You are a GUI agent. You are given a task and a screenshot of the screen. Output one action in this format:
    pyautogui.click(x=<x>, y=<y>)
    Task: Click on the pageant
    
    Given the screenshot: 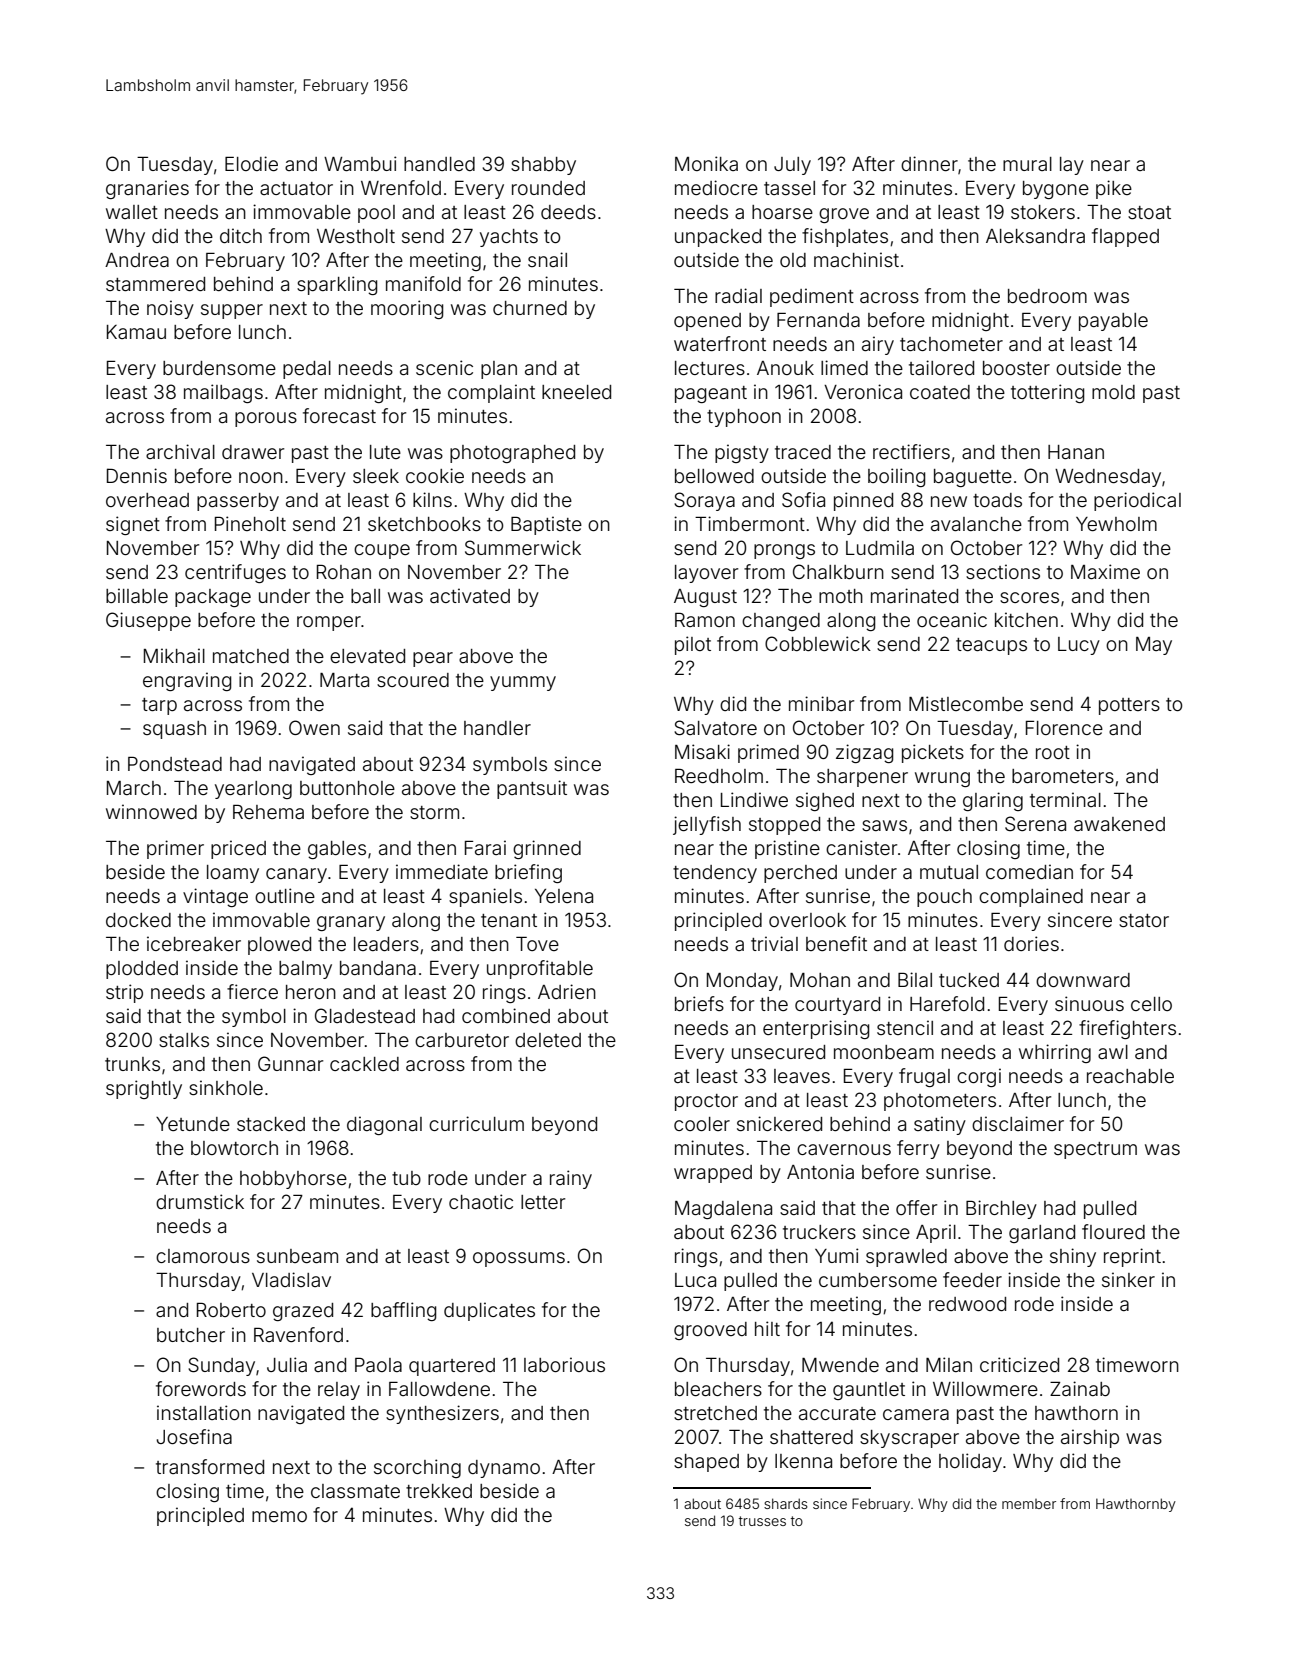 What is the action you would take?
    pyautogui.click(x=711, y=394)
